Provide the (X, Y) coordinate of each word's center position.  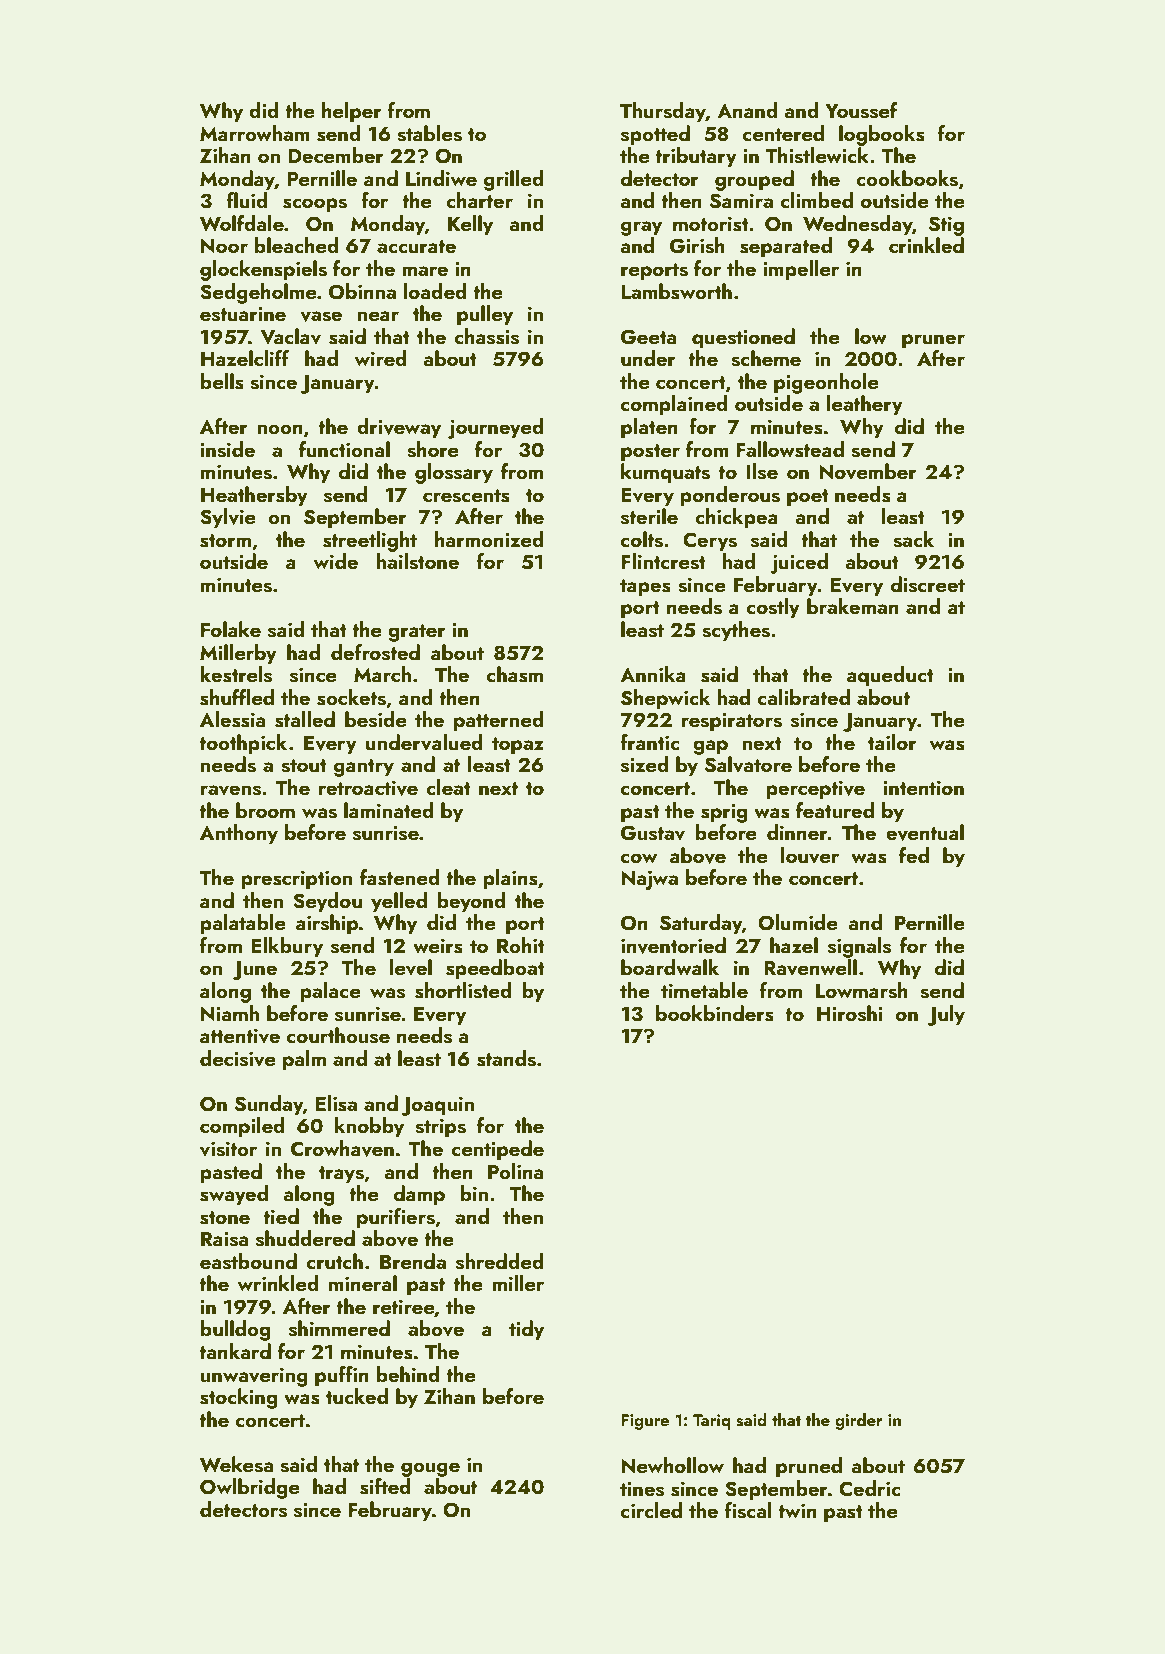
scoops (315, 205)
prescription (296, 880)
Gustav (653, 833)
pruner (933, 341)
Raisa (224, 1239)
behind (408, 1374)
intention (923, 787)
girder (859, 1421)
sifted (385, 1486)
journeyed (496, 428)
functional (344, 449)
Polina (515, 1171)
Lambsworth (676, 291)
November (868, 471)
